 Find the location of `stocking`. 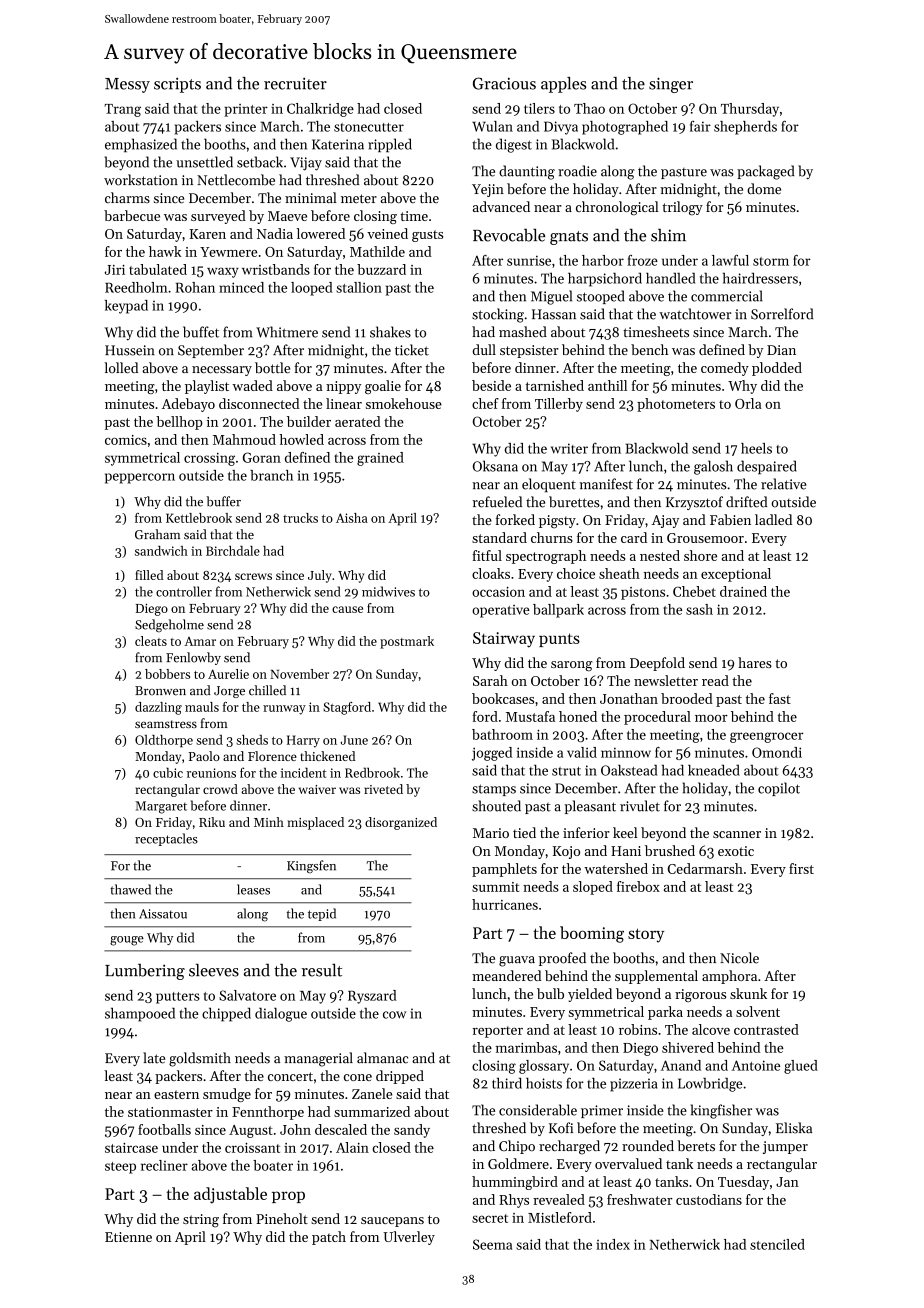

stocking is located at coordinates (498, 315).
